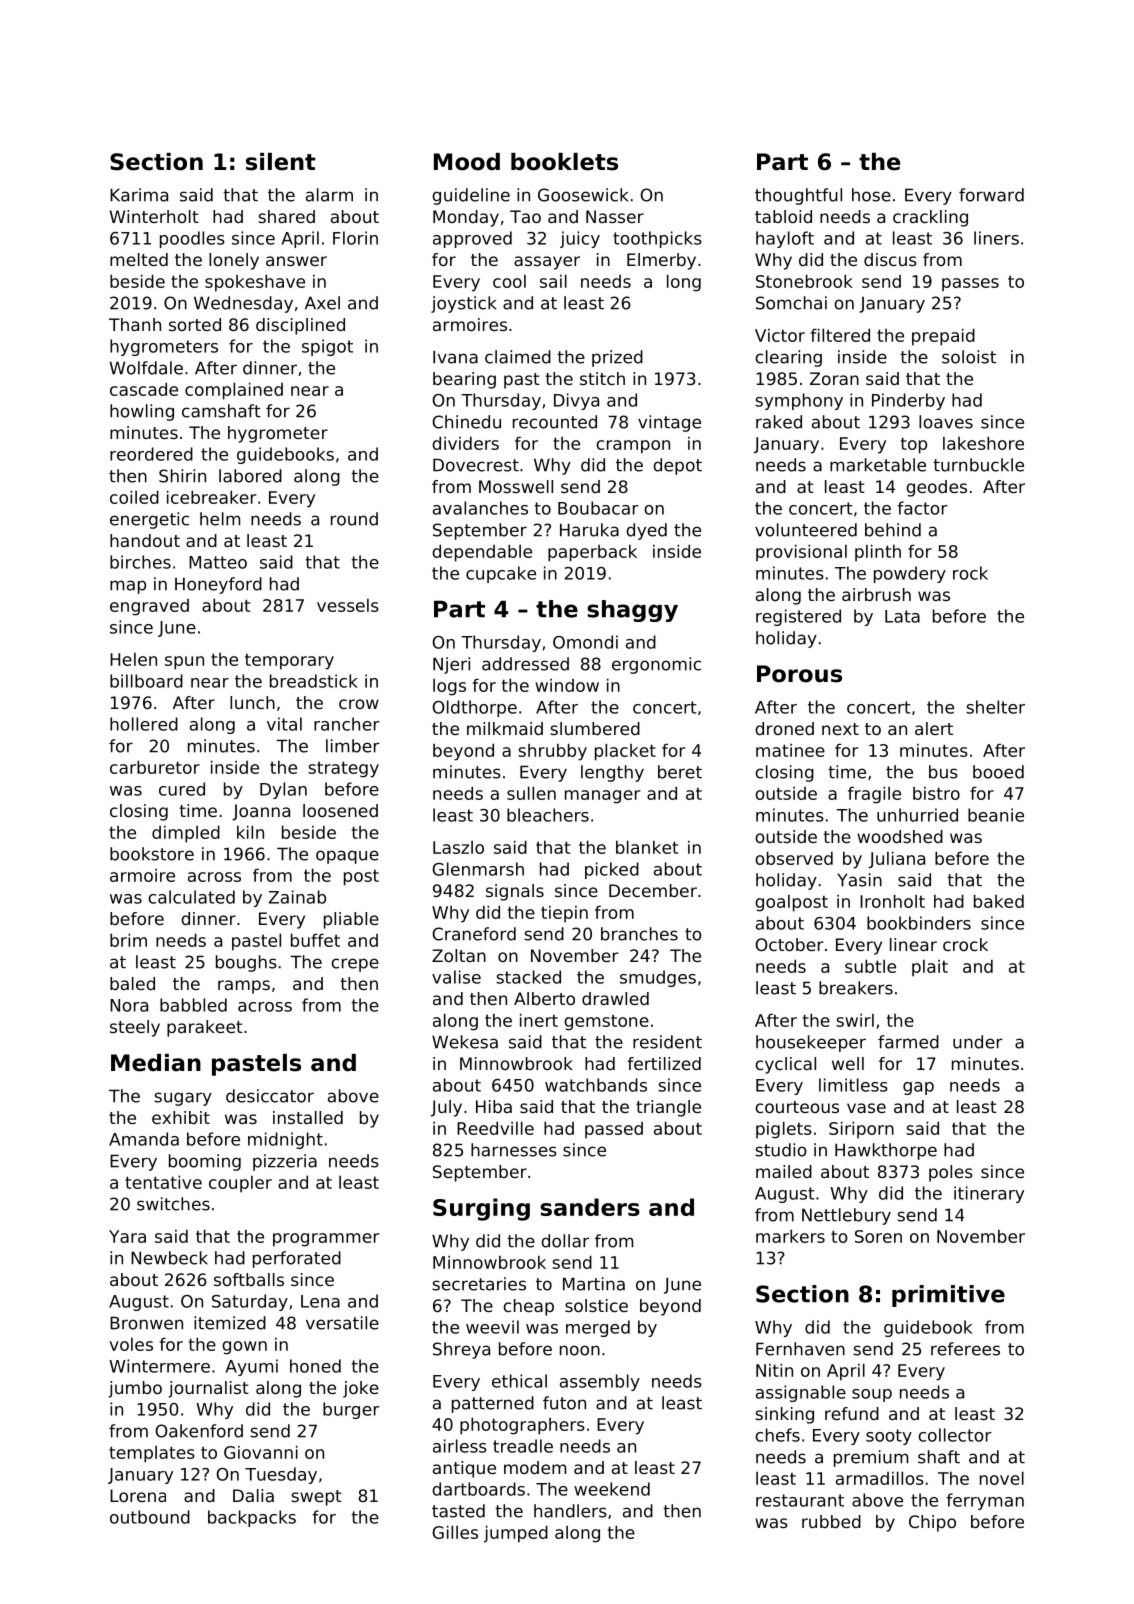 The image size is (1134, 1604). Describe the element at coordinates (999, 901) in the image. I see `baked` at that location.
